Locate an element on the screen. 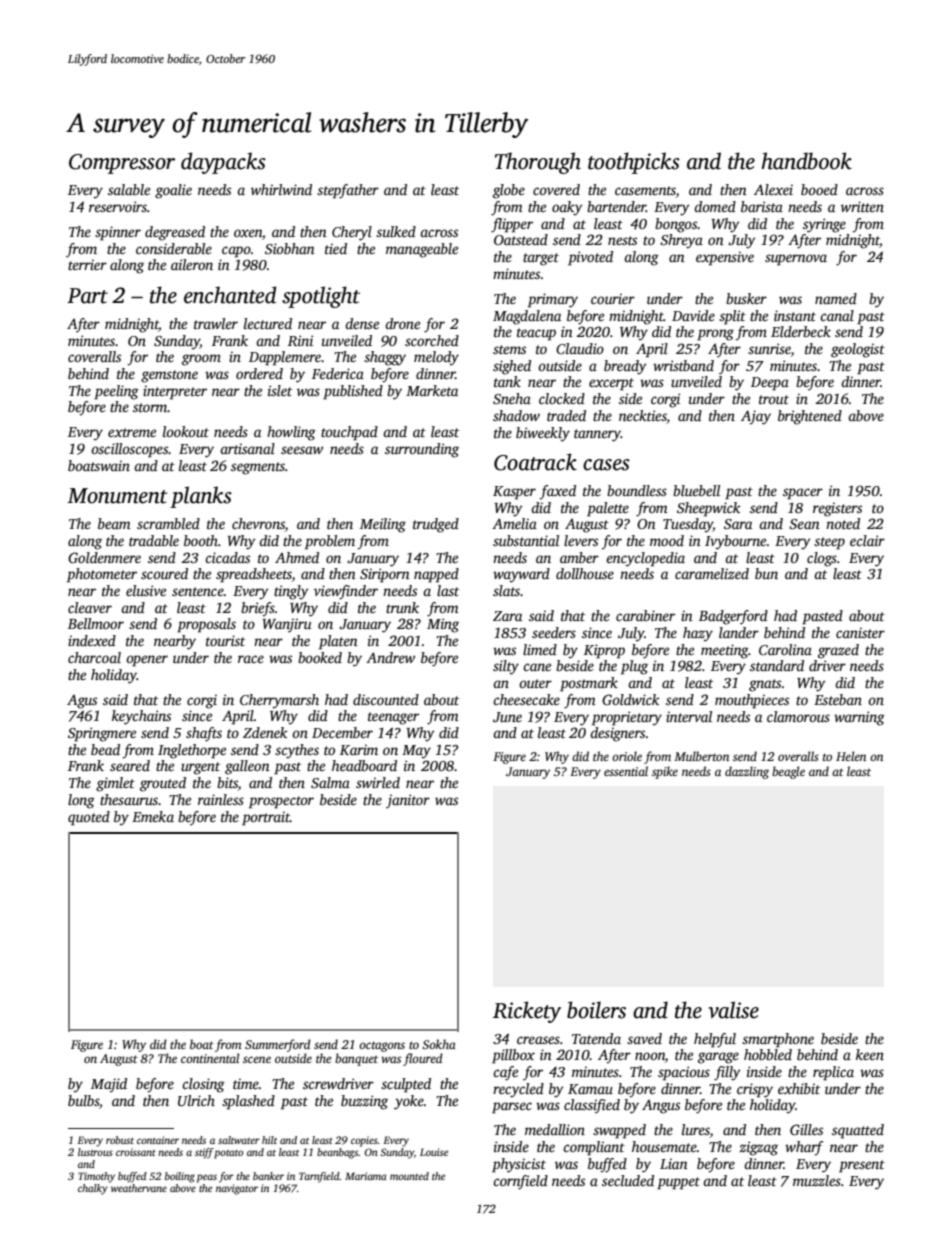 Image resolution: width=952 pixels, height=1233 pixels. trawler is located at coordinates (216, 323).
